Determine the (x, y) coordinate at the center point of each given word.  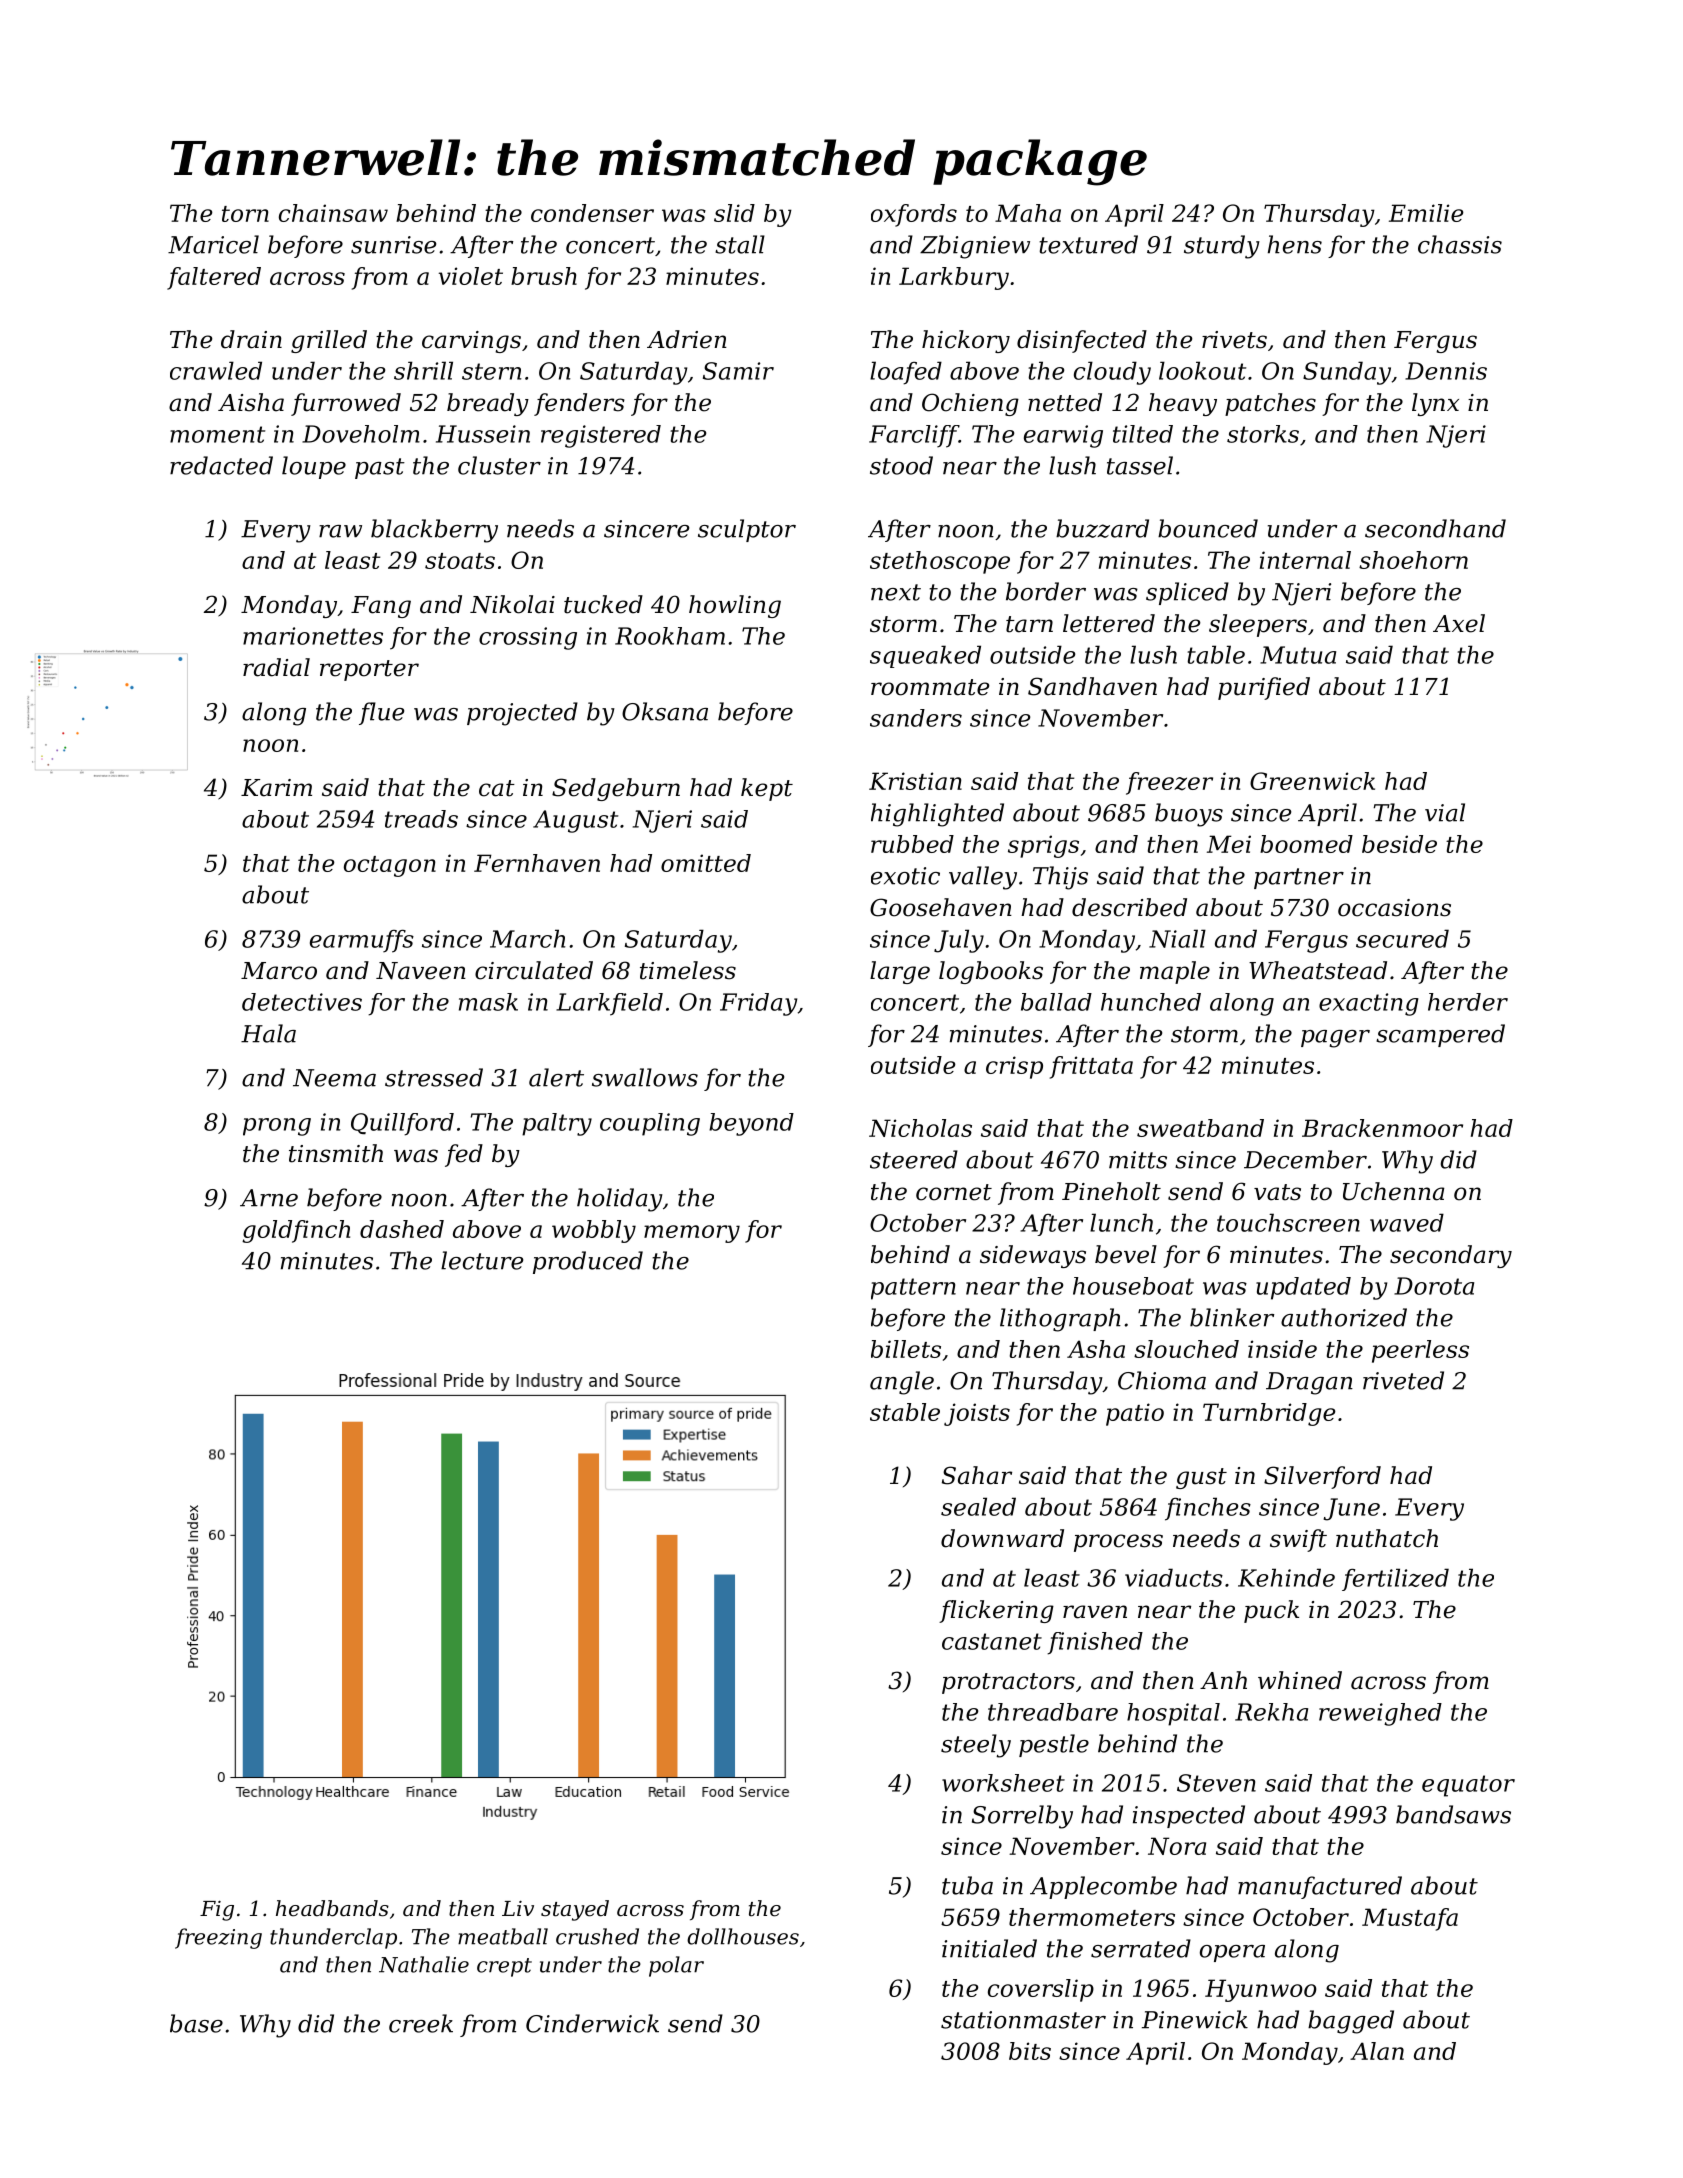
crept (504, 1967)
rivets (1234, 340)
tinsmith (336, 1153)
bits (1030, 2051)
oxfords (914, 215)
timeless (688, 970)
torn (245, 214)
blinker (1232, 1317)
